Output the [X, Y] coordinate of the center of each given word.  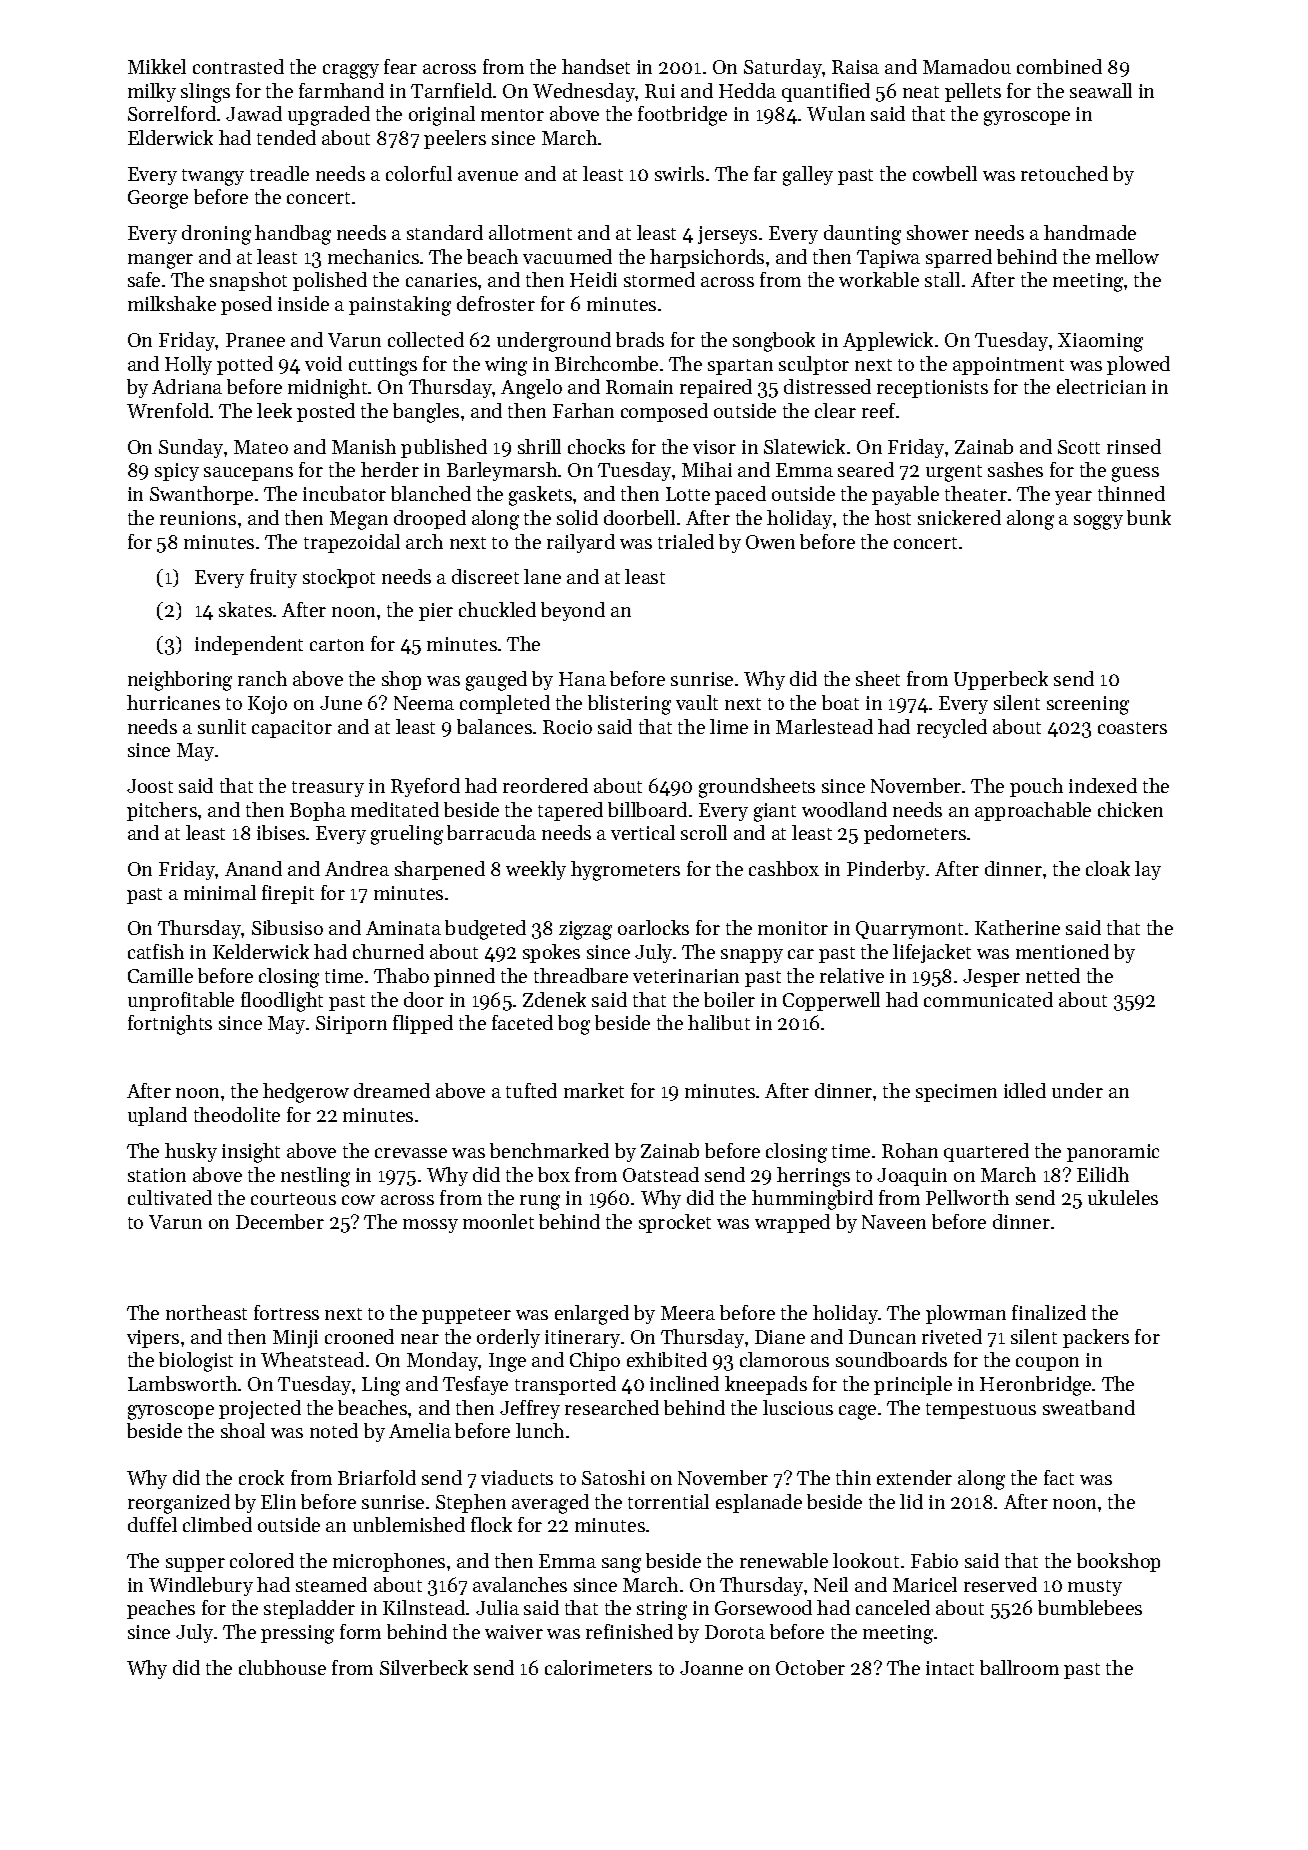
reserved [1000, 1584]
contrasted [238, 66]
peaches [161, 1609]
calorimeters [598, 1667]
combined [1059, 66]
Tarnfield [451, 90]
